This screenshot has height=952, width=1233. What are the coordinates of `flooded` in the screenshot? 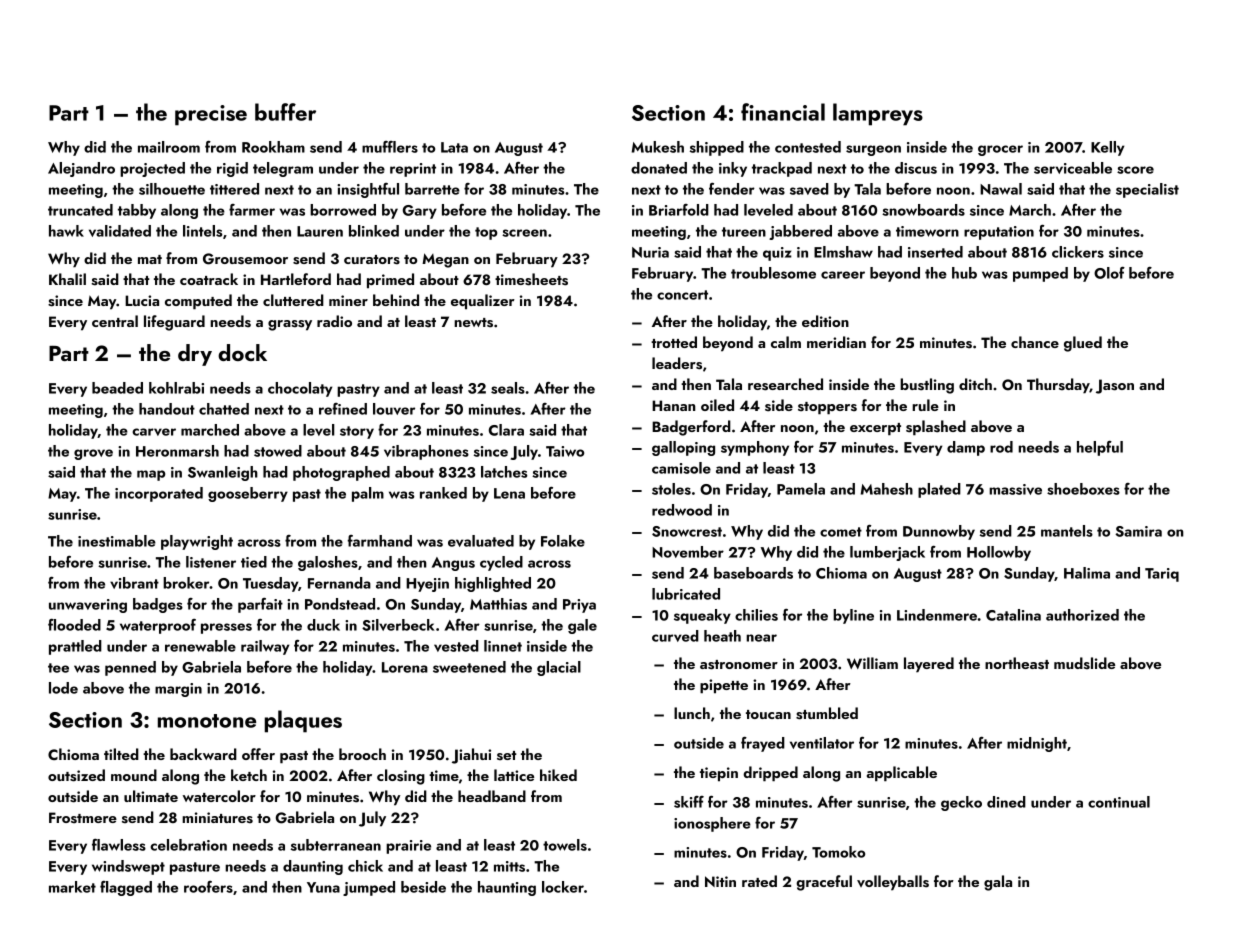 It's located at (74, 625).
